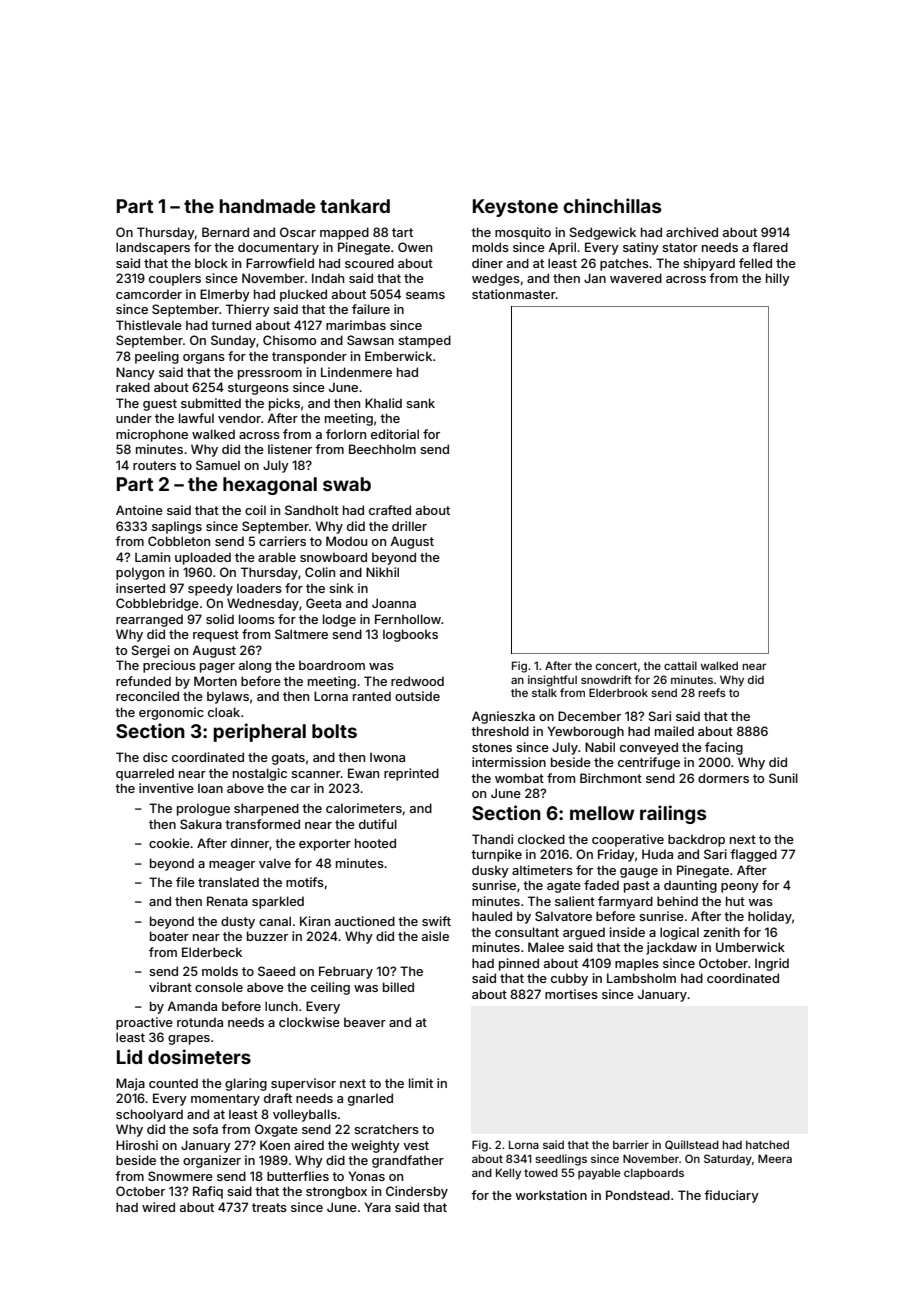  Describe the element at coordinates (377, 1207) in the screenshot. I see `Yara` at that location.
